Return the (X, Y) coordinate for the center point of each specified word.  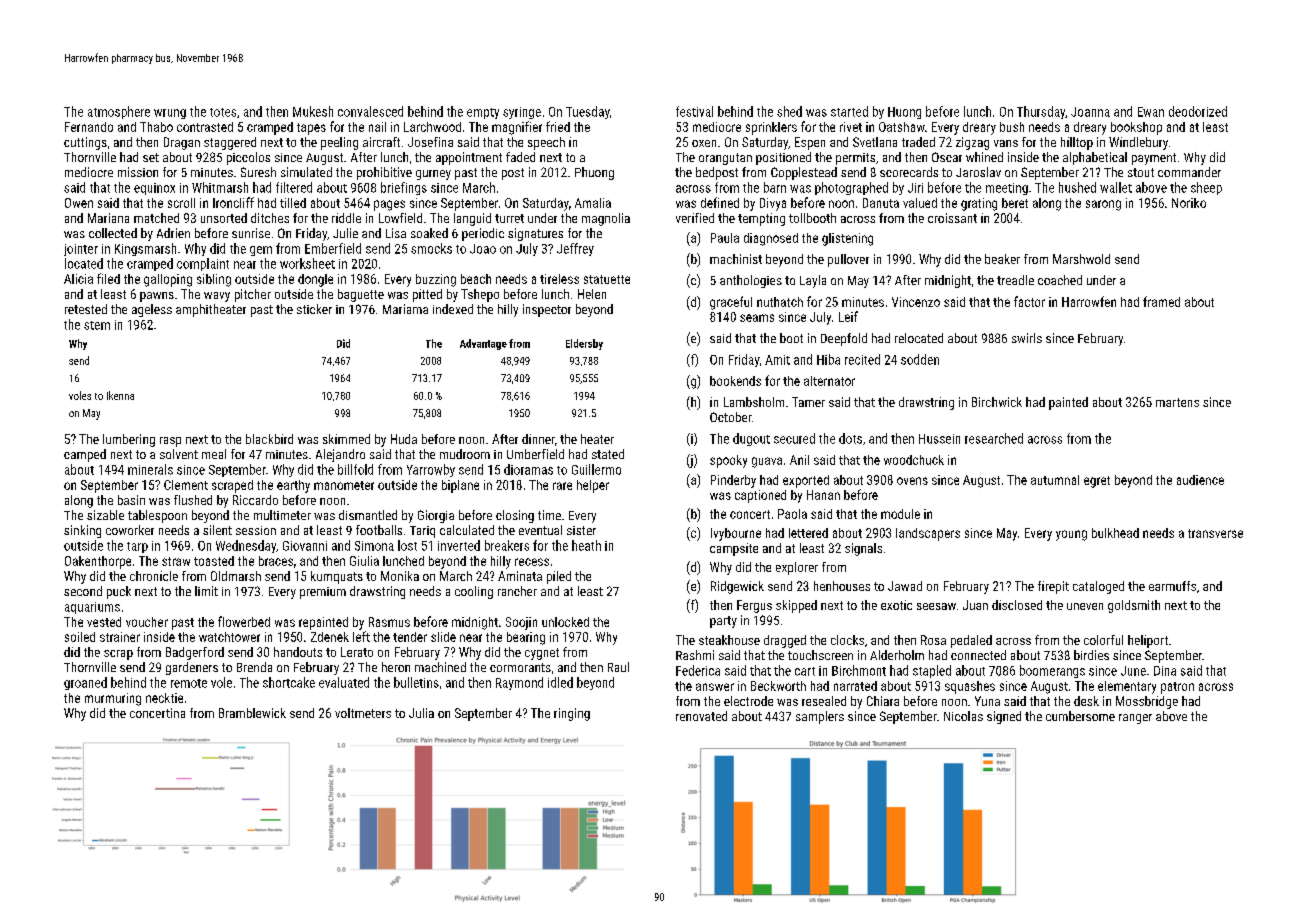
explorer (797, 568)
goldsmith (1134, 606)
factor (1029, 301)
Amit (777, 360)
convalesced (370, 111)
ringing (572, 714)
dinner (538, 439)
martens (1177, 402)
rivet (851, 127)
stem (97, 325)
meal (214, 454)
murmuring (113, 699)
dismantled (368, 515)
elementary (1127, 687)
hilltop (1077, 143)
